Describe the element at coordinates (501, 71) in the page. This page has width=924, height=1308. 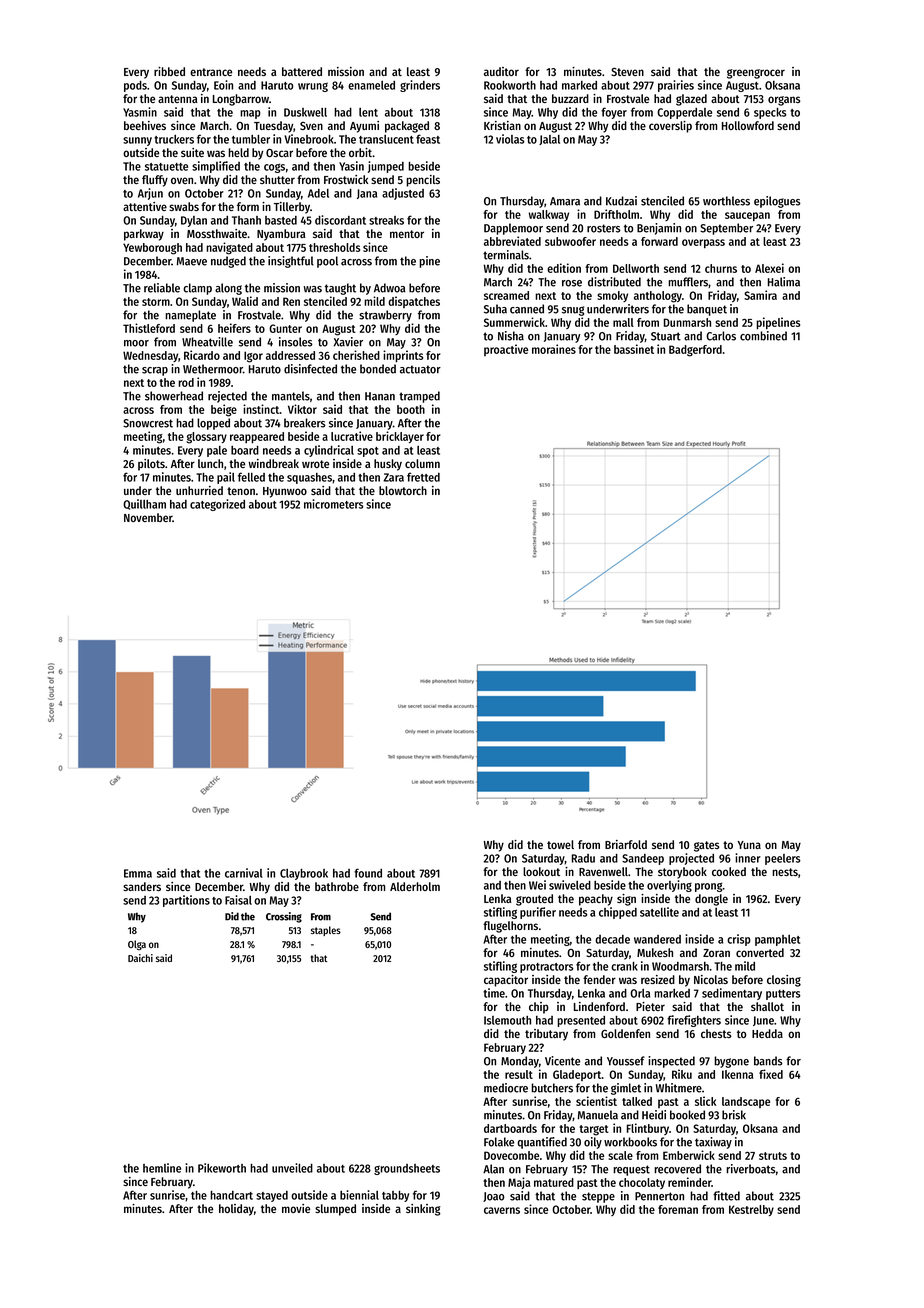
I see `auditor` at that location.
